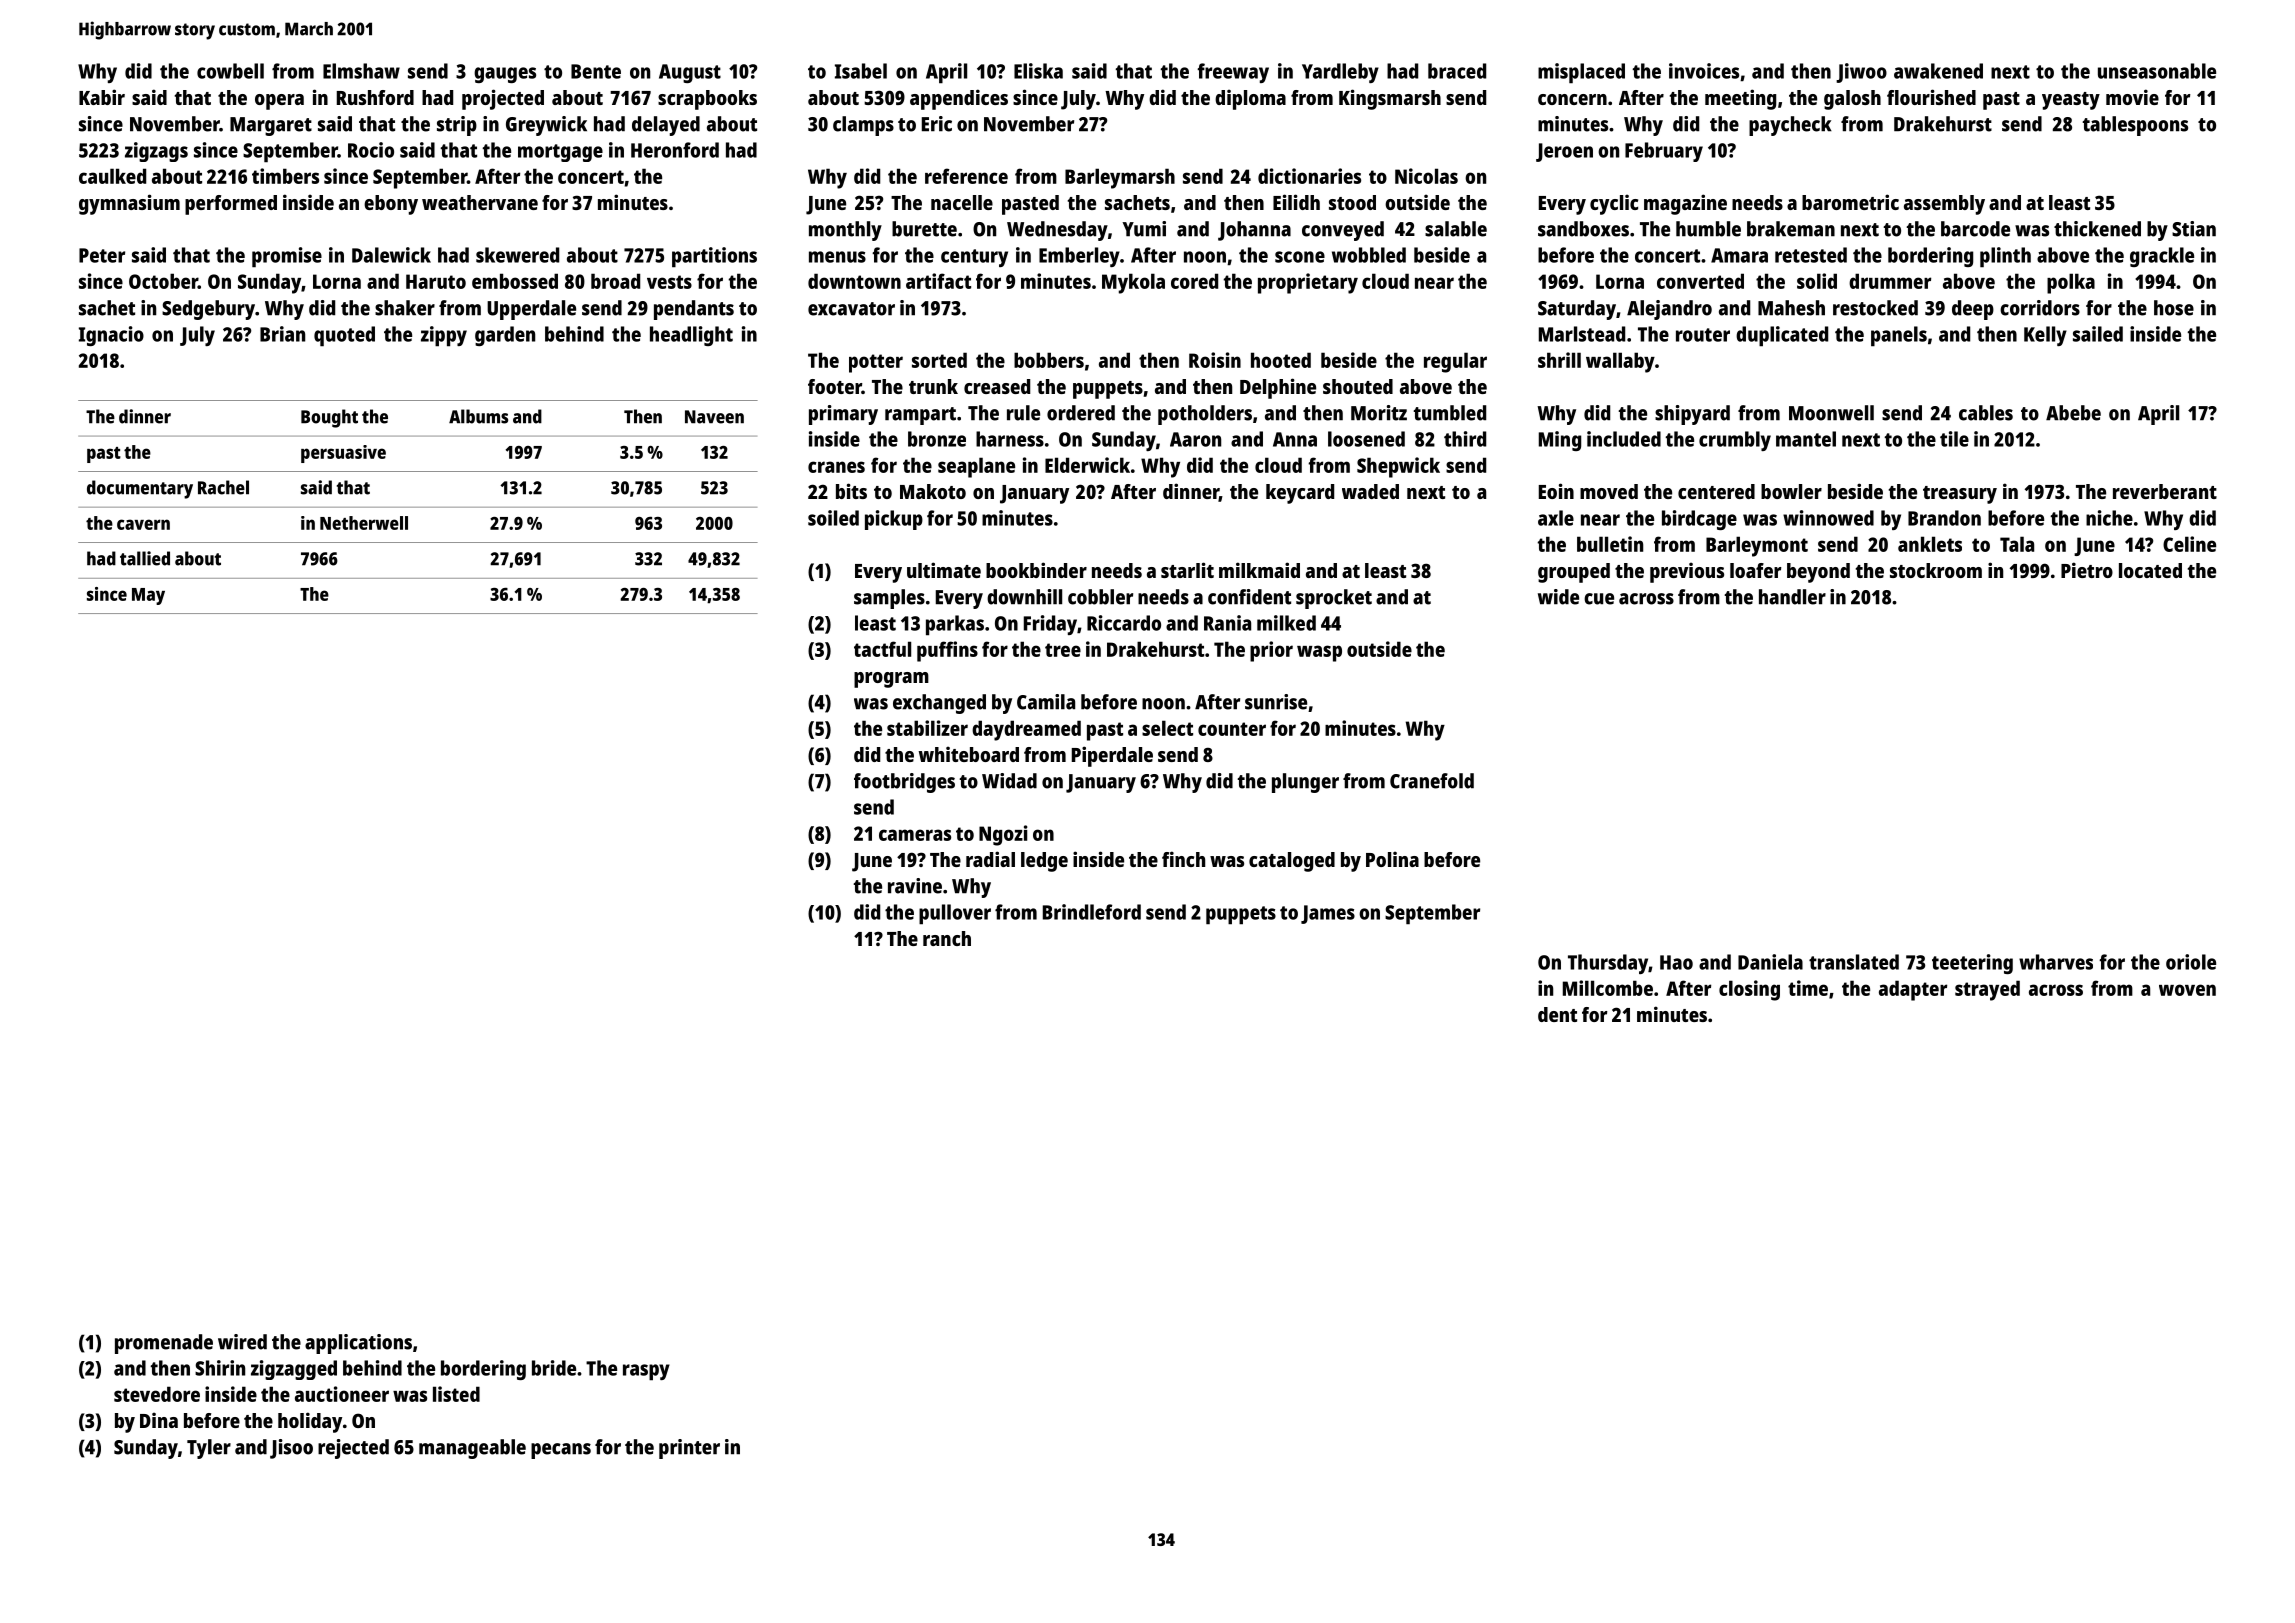 Image resolution: width=2295 pixels, height=1623 pixels. Describe the element at coordinates (2191, 962) in the screenshot. I see `oriole` at that location.
